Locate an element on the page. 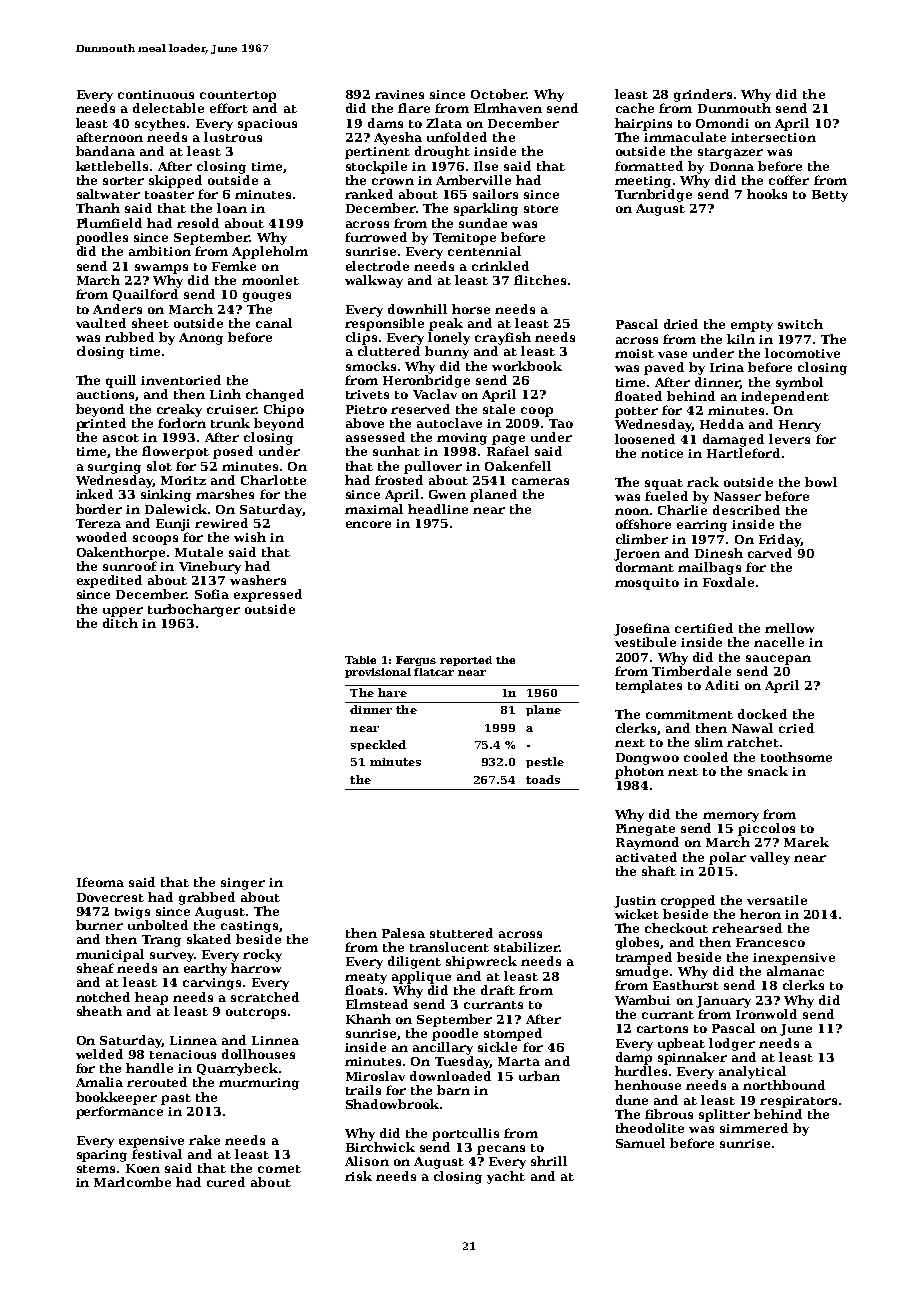 Image resolution: width=924 pixels, height=1308 pixels. sorter is located at coordinates (123, 181).
